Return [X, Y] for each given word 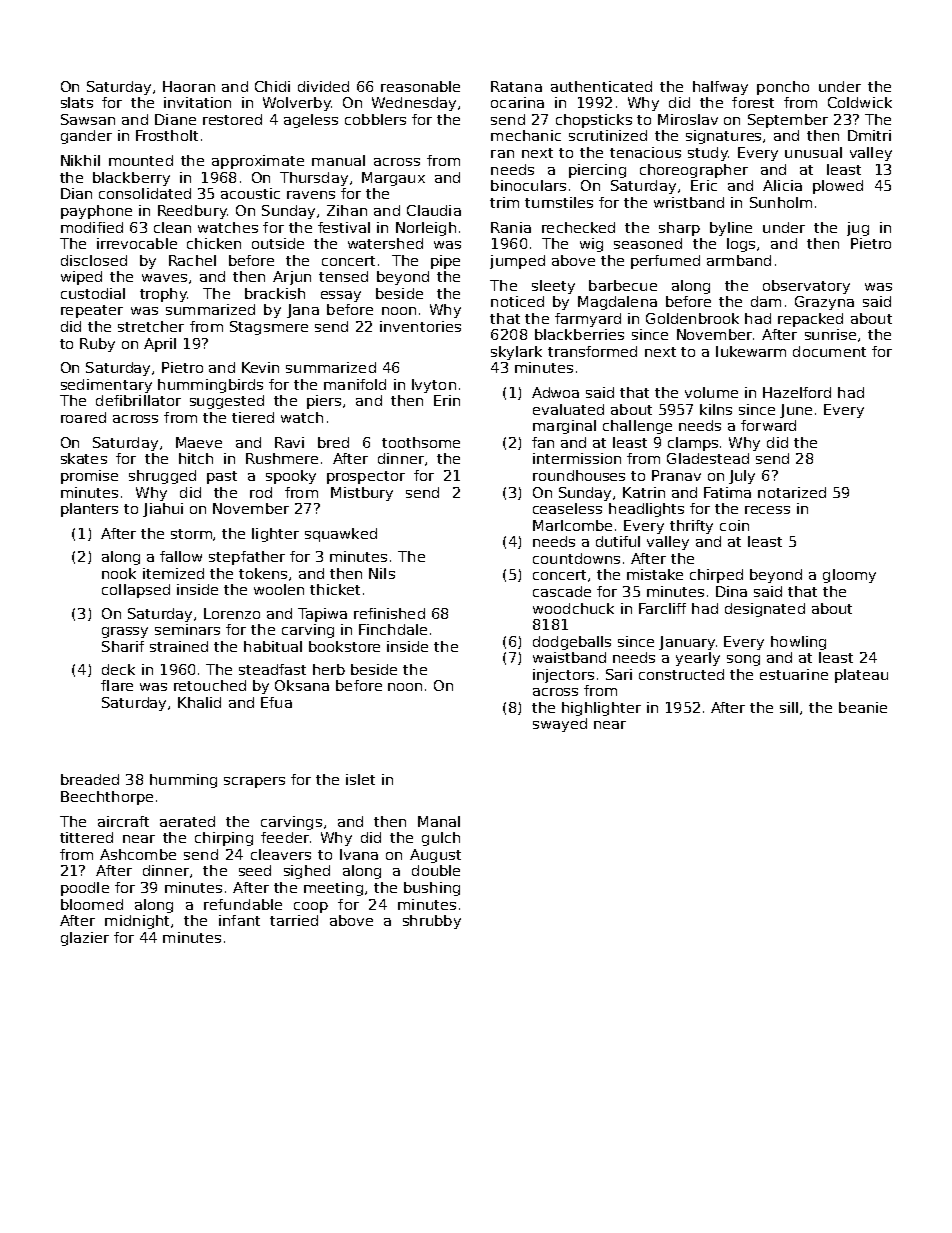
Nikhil [80, 160]
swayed [560, 725]
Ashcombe [138, 854]
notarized [792, 492]
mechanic [526, 135]
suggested [227, 402]
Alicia [782, 185]
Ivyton [434, 386]
